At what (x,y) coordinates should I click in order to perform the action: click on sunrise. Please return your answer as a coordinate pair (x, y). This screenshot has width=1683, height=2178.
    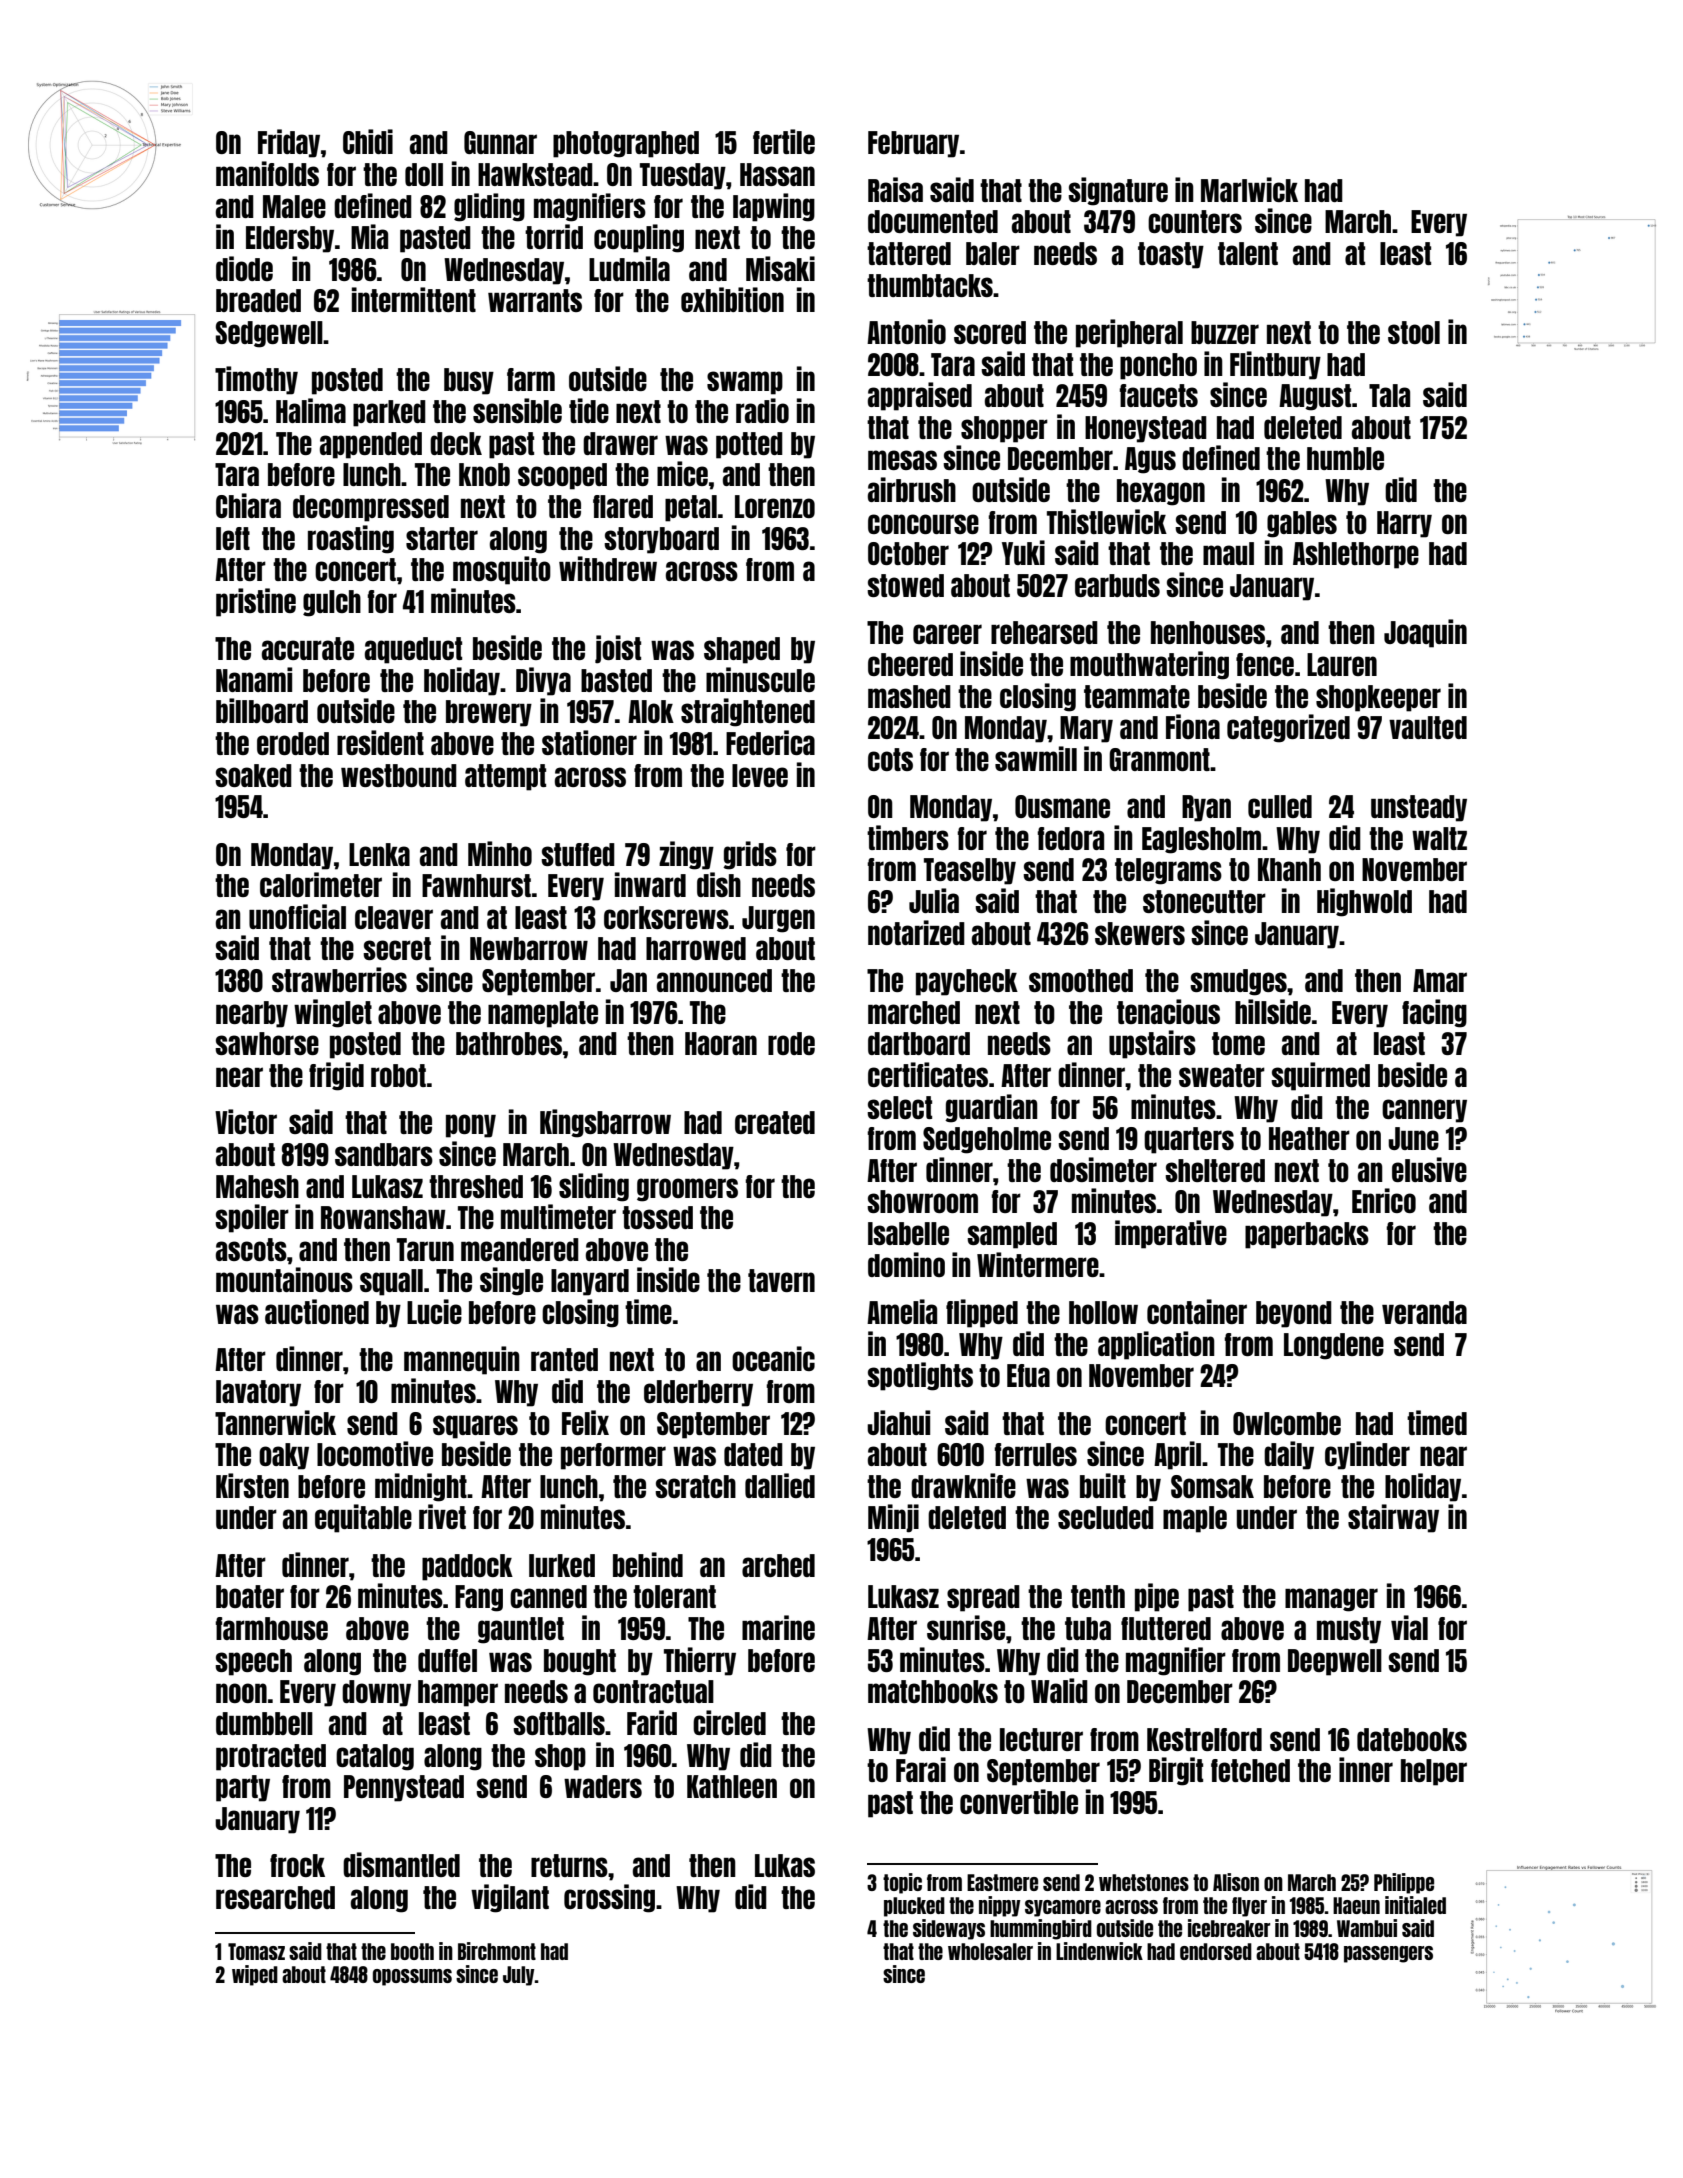
    Looking at the image, I should click on (966, 1627).
